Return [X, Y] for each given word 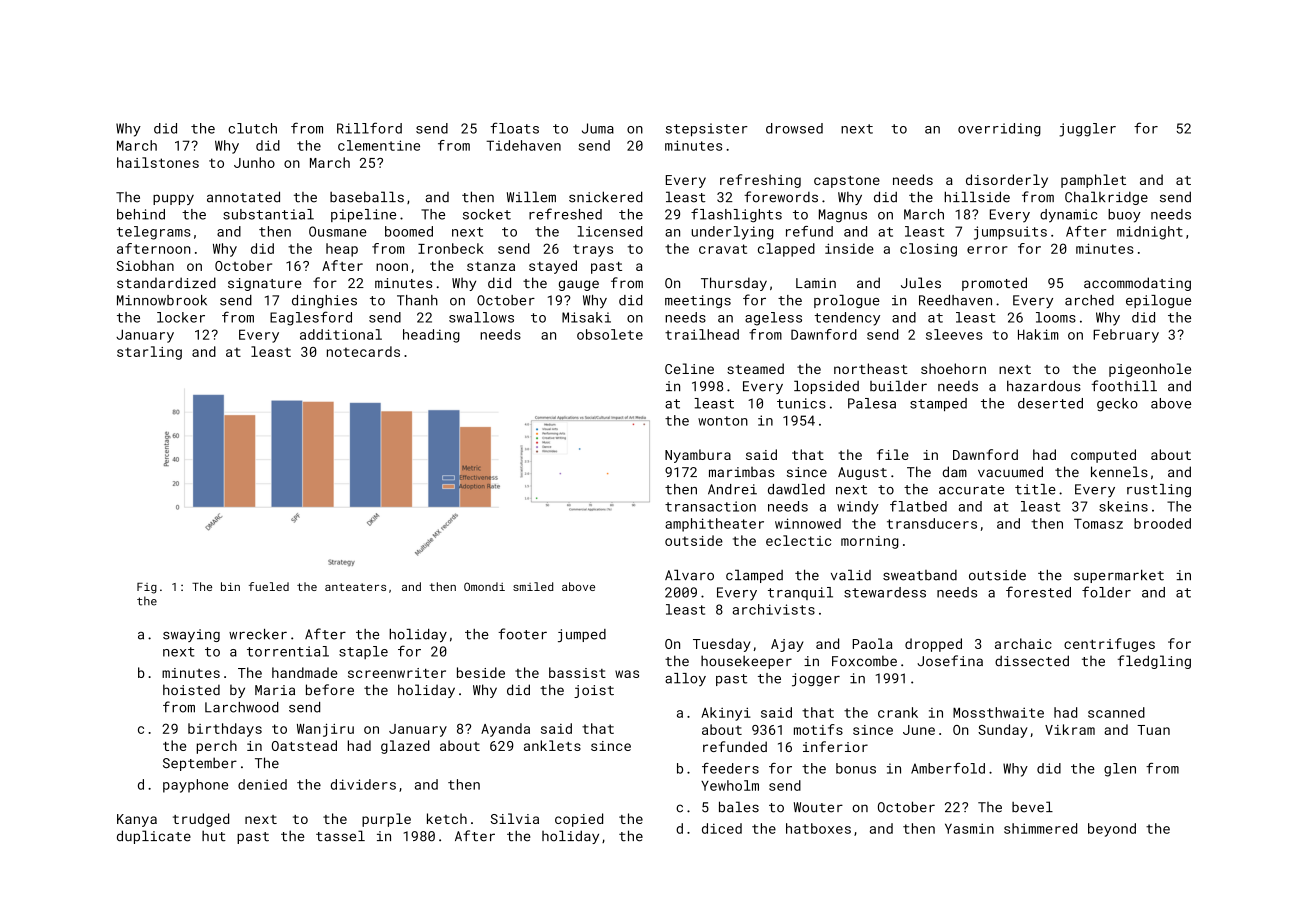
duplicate [154, 837]
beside [481, 672]
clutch [252, 128]
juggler [1087, 130]
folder [1106, 592]
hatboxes [818, 828]
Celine [689, 368]
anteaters [355, 587]
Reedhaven [955, 300]
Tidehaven [523, 145]
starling [149, 353]
